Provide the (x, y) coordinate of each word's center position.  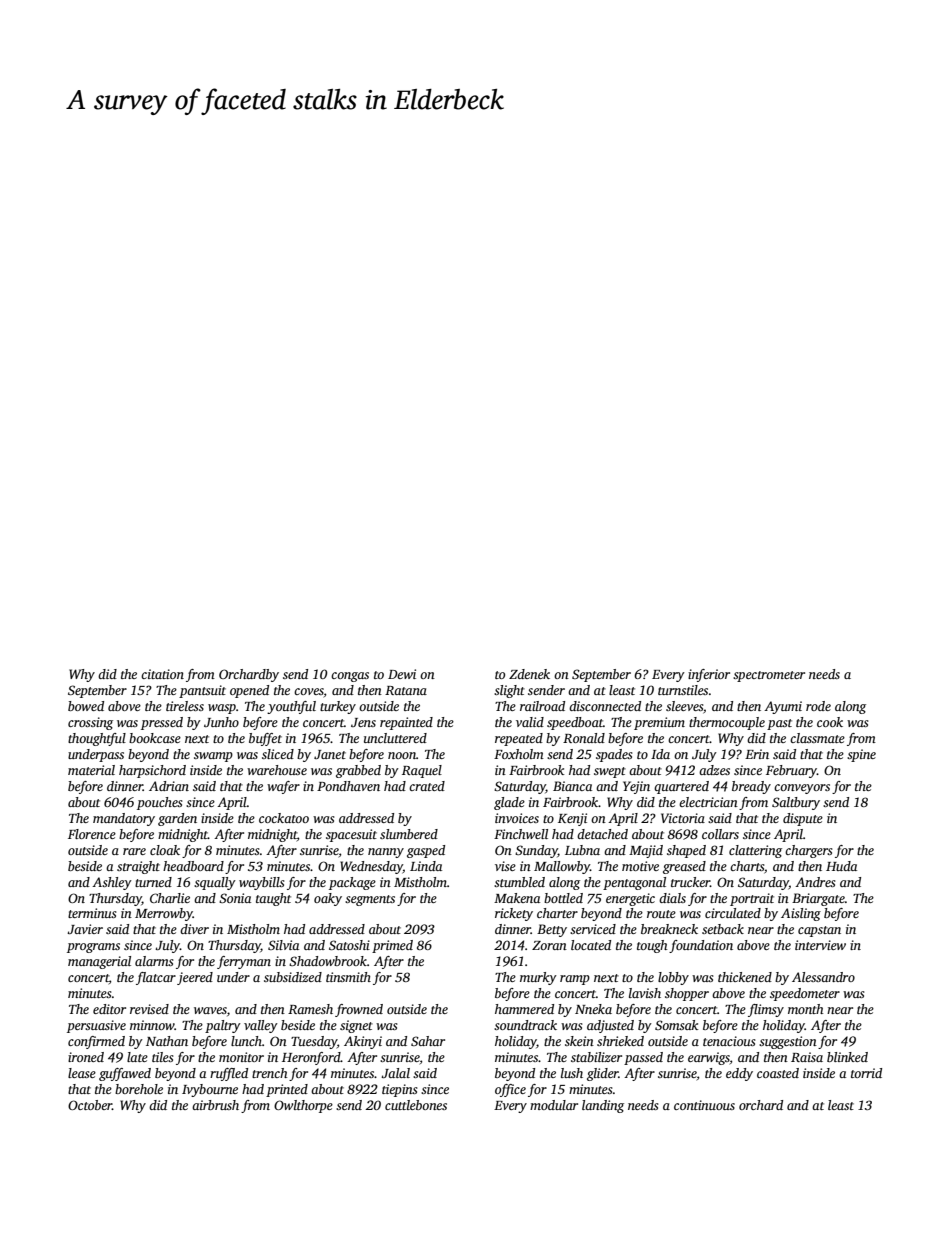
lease (82, 1073)
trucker (690, 882)
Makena (517, 898)
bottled (563, 898)
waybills (262, 883)
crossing (90, 723)
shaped (686, 851)
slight (509, 691)
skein (579, 1041)
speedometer (805, 994)
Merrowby (164, 914)
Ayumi (783, 707)
